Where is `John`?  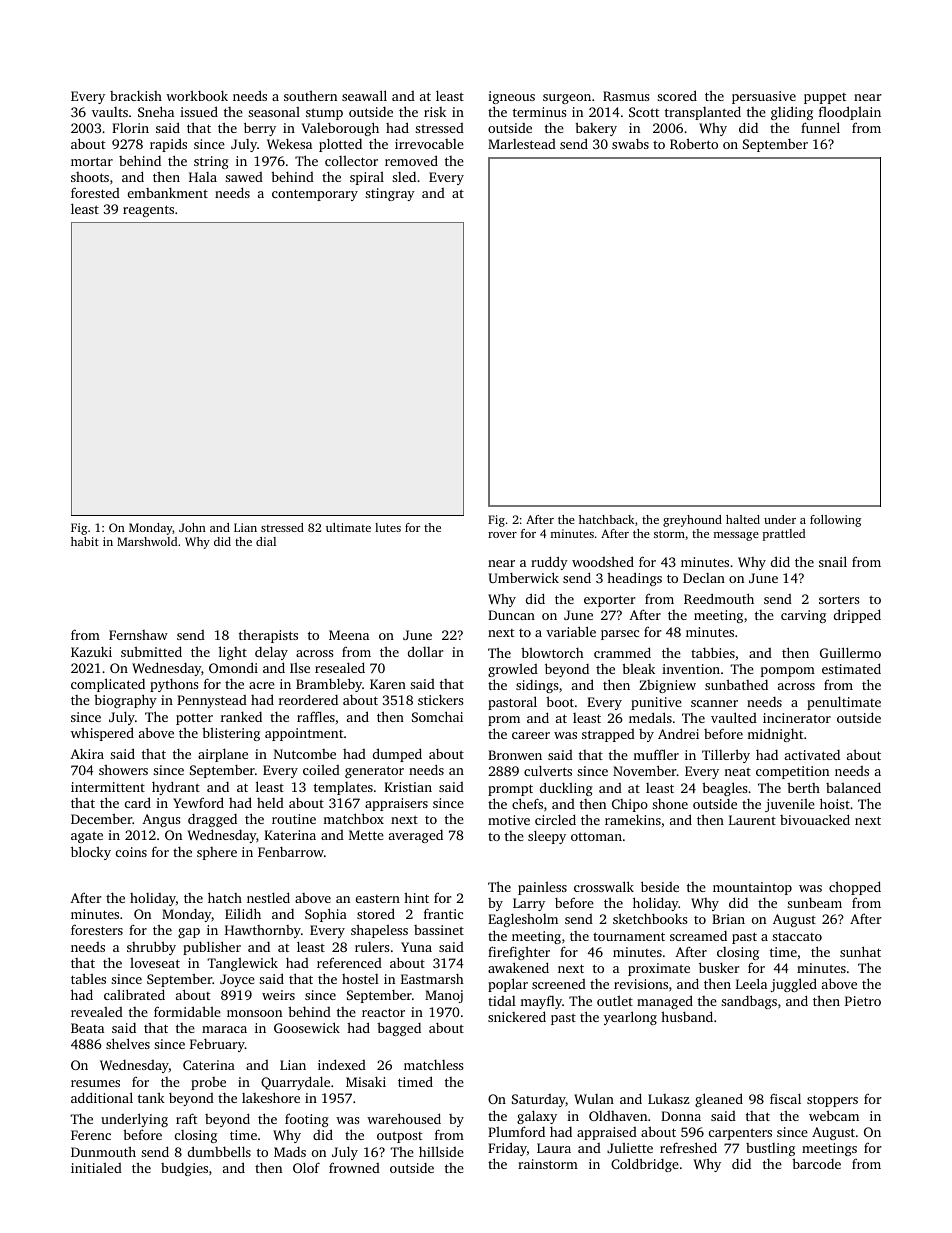
John is located at coordinates (192, 527).
